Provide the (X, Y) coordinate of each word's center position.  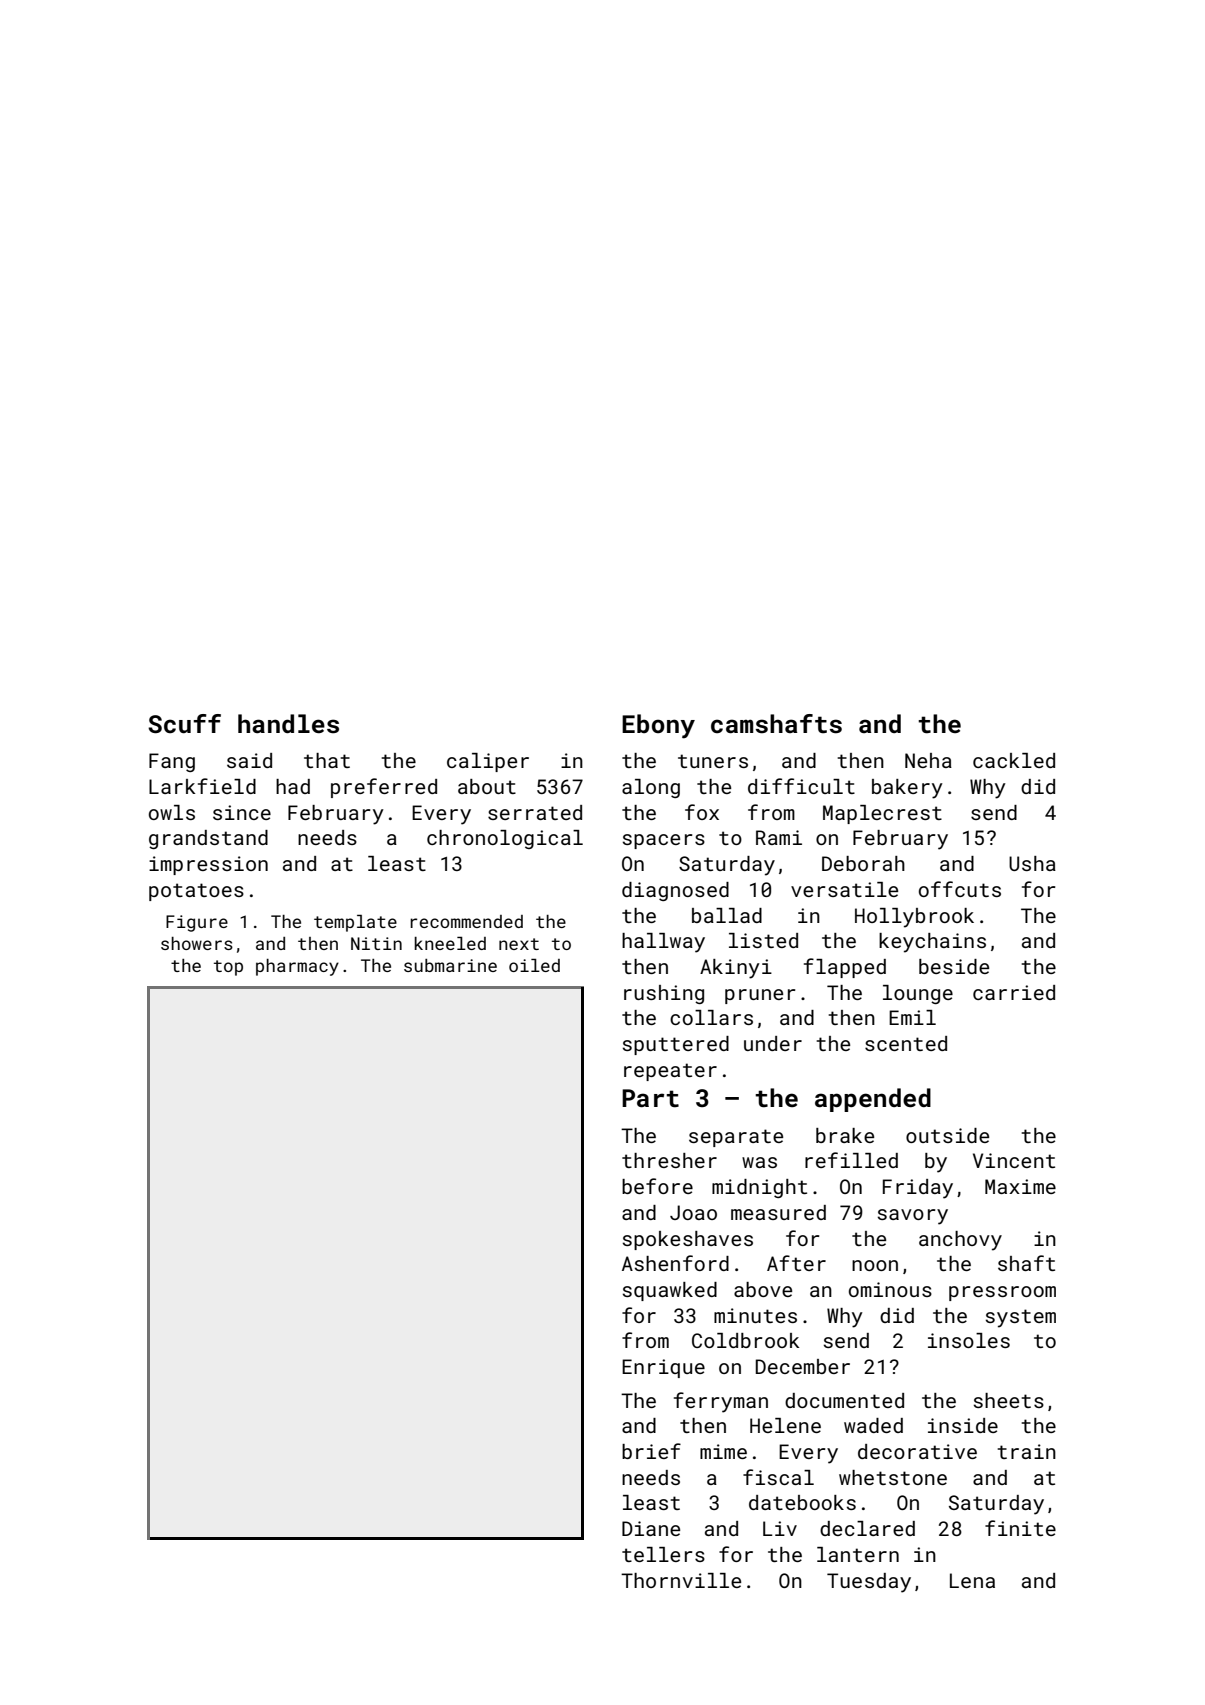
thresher (669, 1160)
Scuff (184, 723)
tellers (663, 1554)
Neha (928, 760)
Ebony (658, 726)
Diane (651, 1528)
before (657, 1186)
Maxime (1020, 1186)
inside (963, 1425)
